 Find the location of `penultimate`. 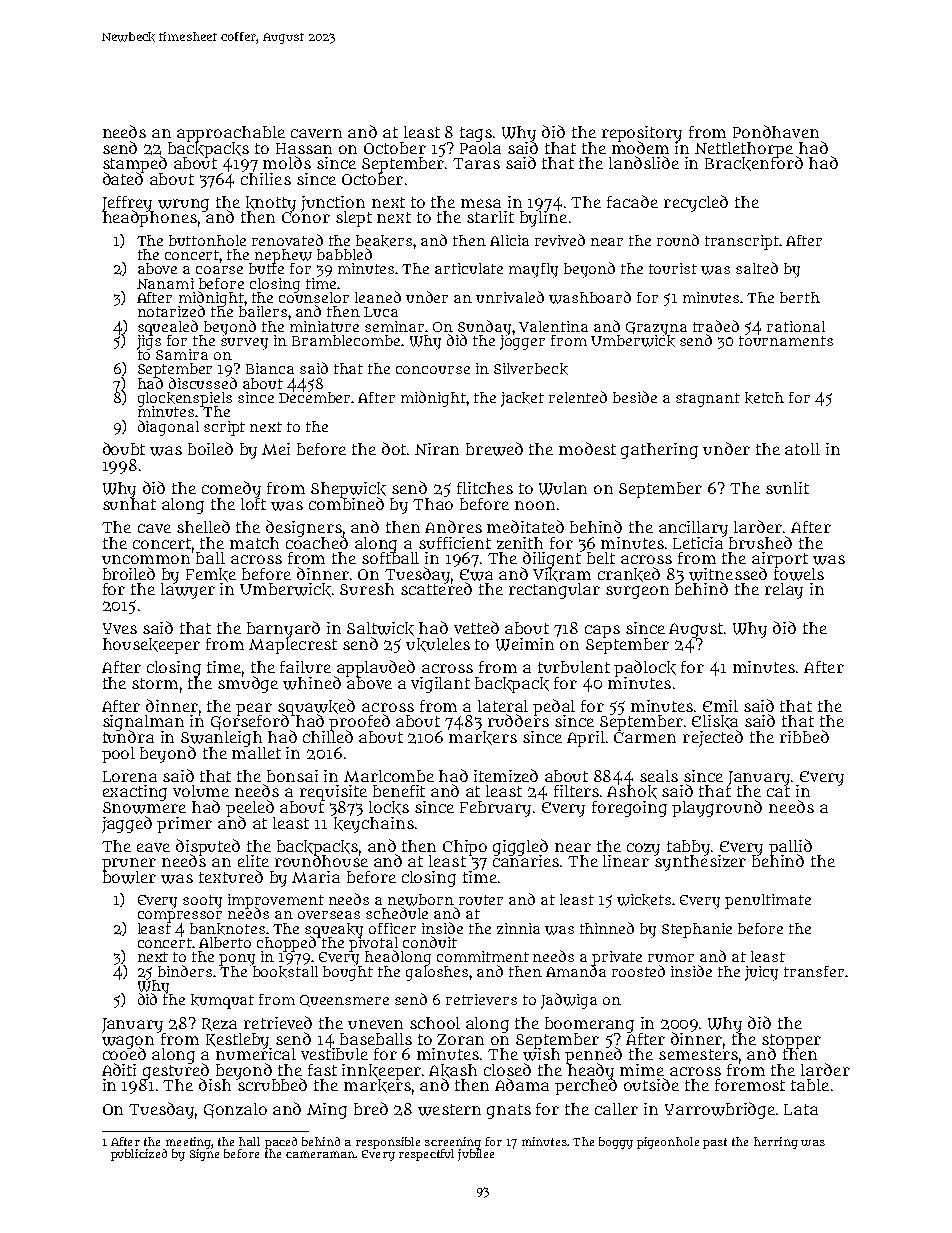

penultimate is located at coordinates (768, 901).
